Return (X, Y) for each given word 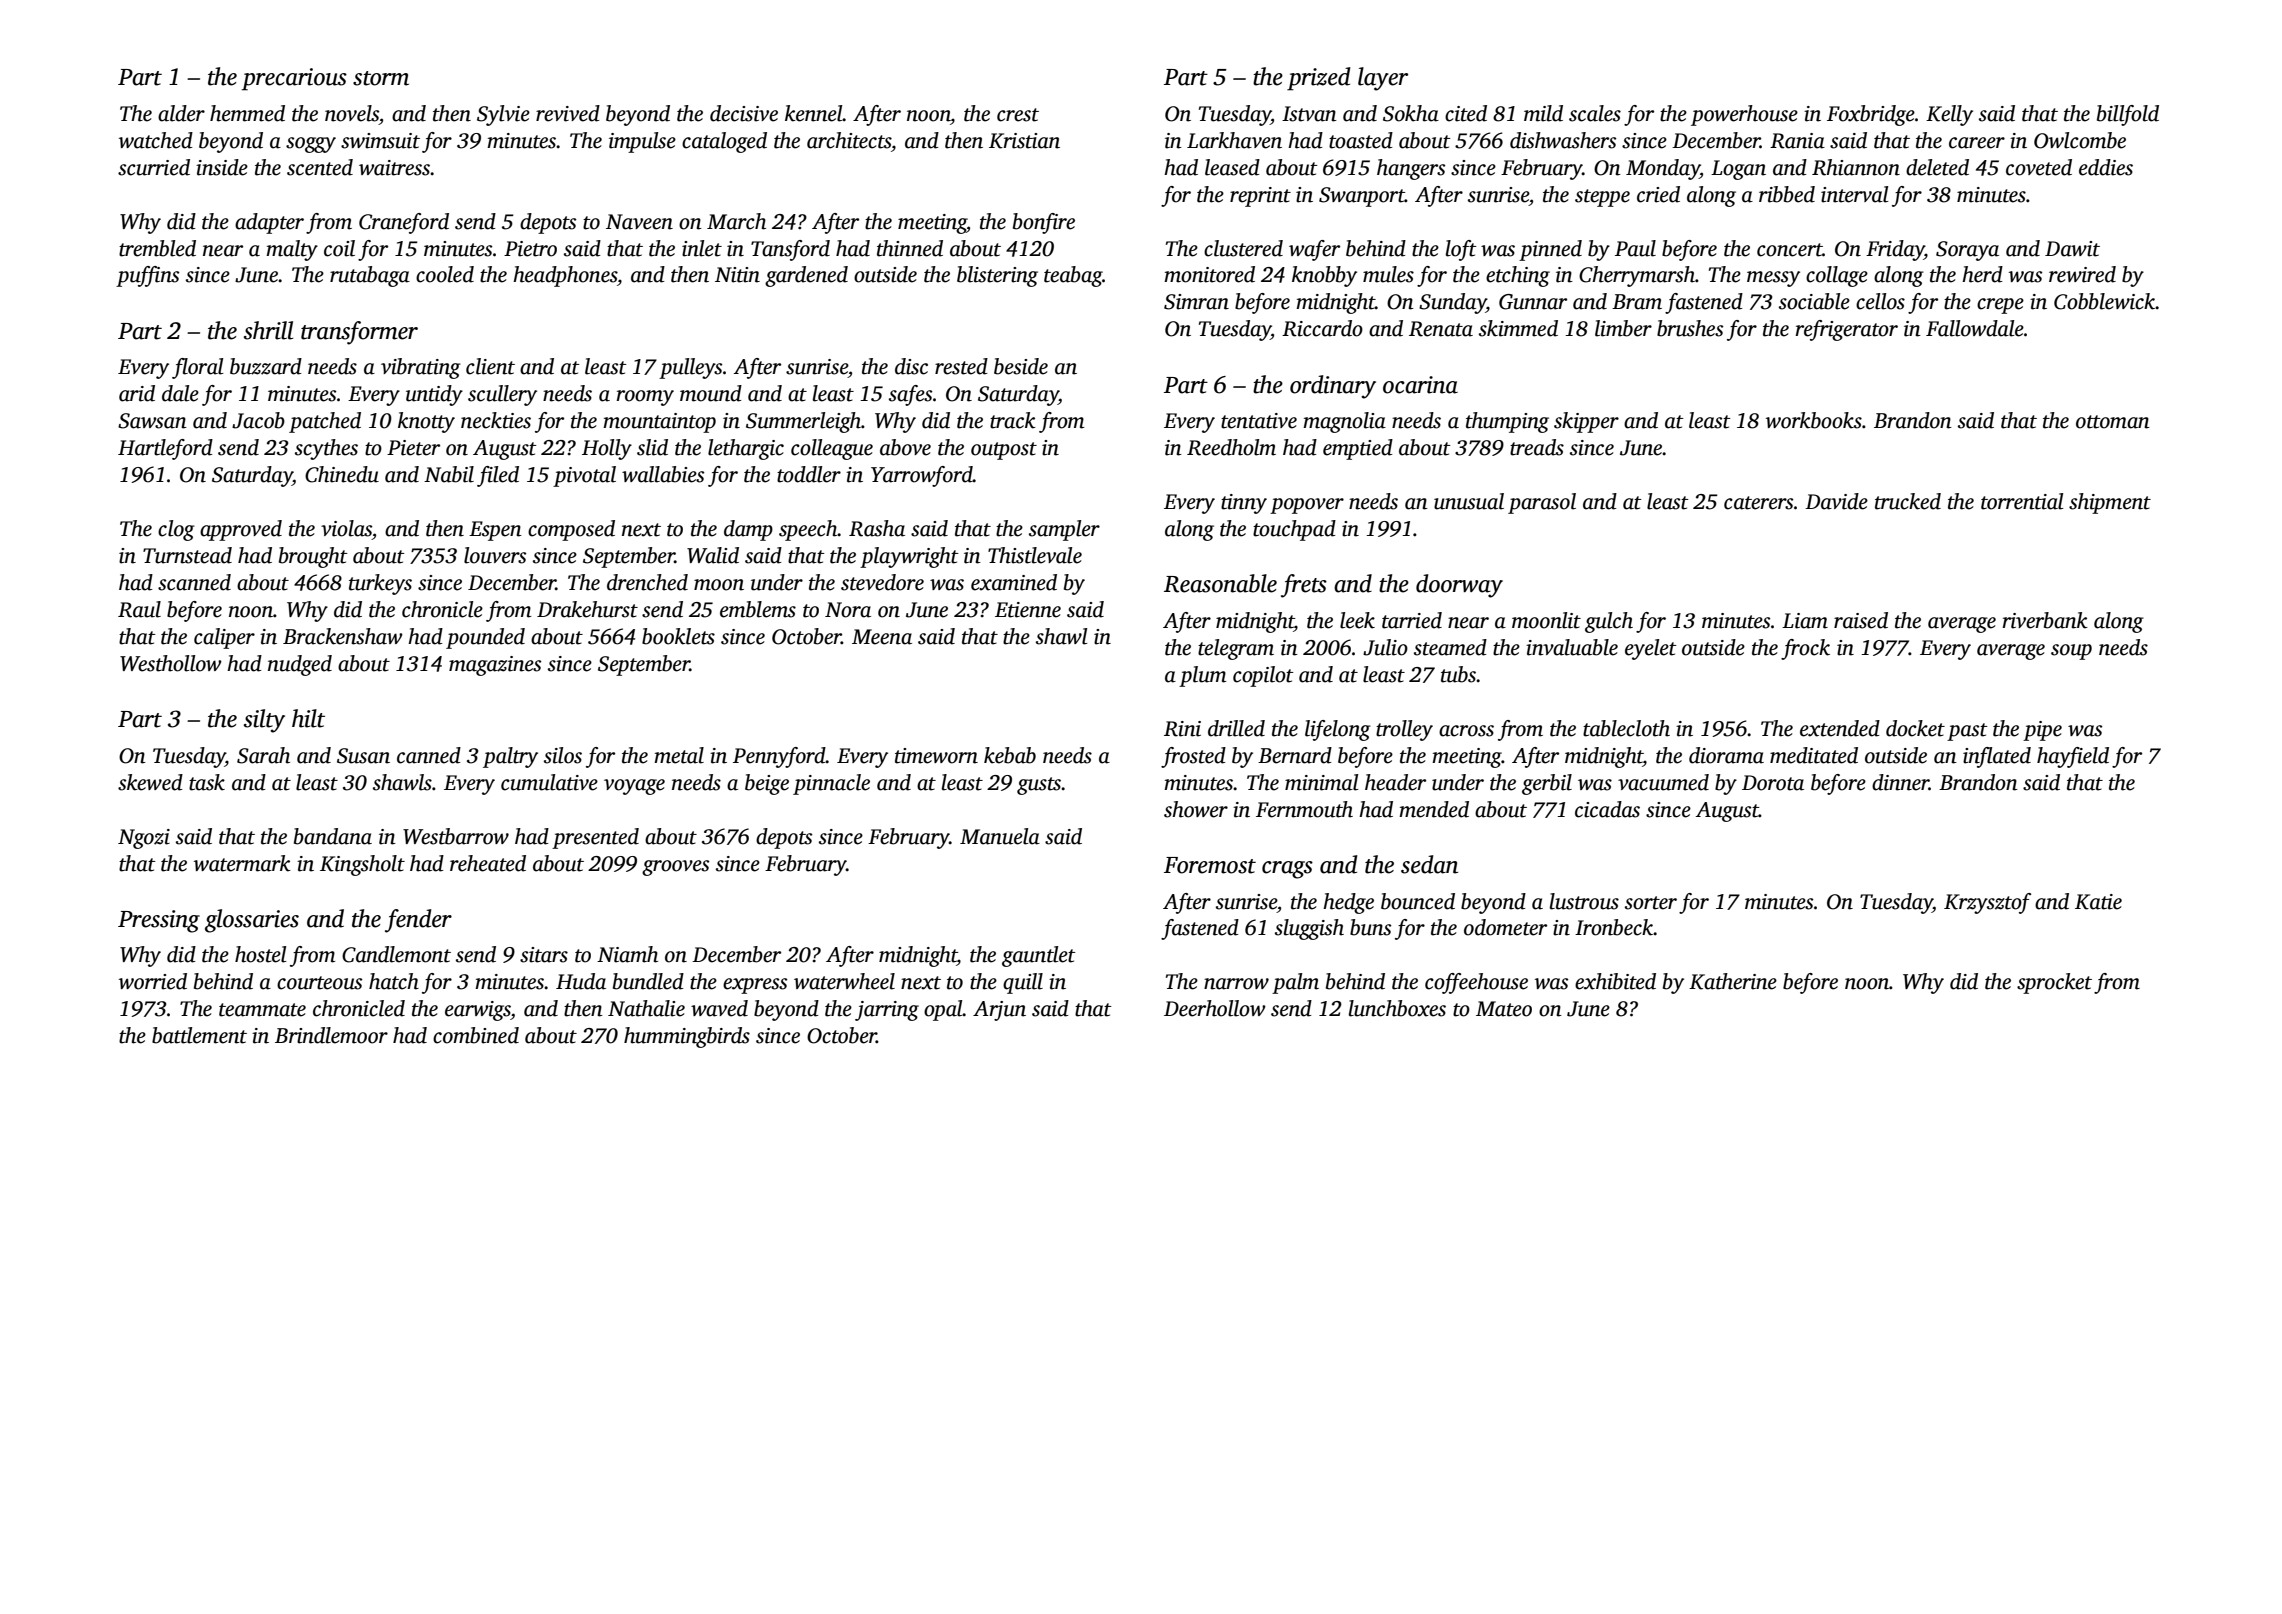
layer (1383, 79)
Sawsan (152, 421)
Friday (1895, 250)
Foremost (1210, 865)
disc (911, 366)
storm (381, 78)
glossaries (252, 921)
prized (1319, 79)
